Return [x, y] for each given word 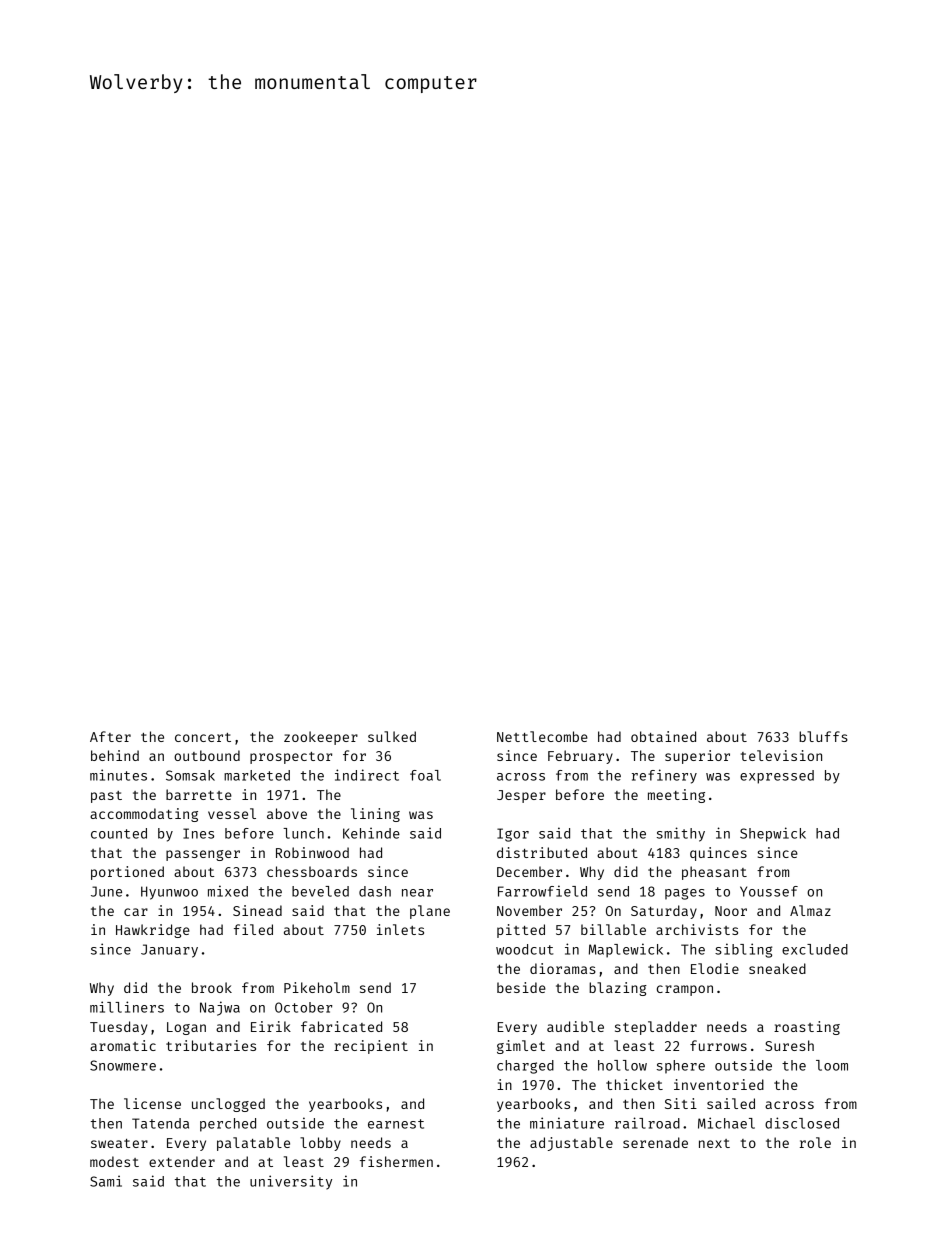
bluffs [823, 736]
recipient [371, 1047]
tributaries [211, 1045]
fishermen [396, 1161]
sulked [392, 736]
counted [119, 833]
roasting [807, 1028]
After [110, 736]
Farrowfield [542, 891]
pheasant [714, 873]
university [291, 1182]
